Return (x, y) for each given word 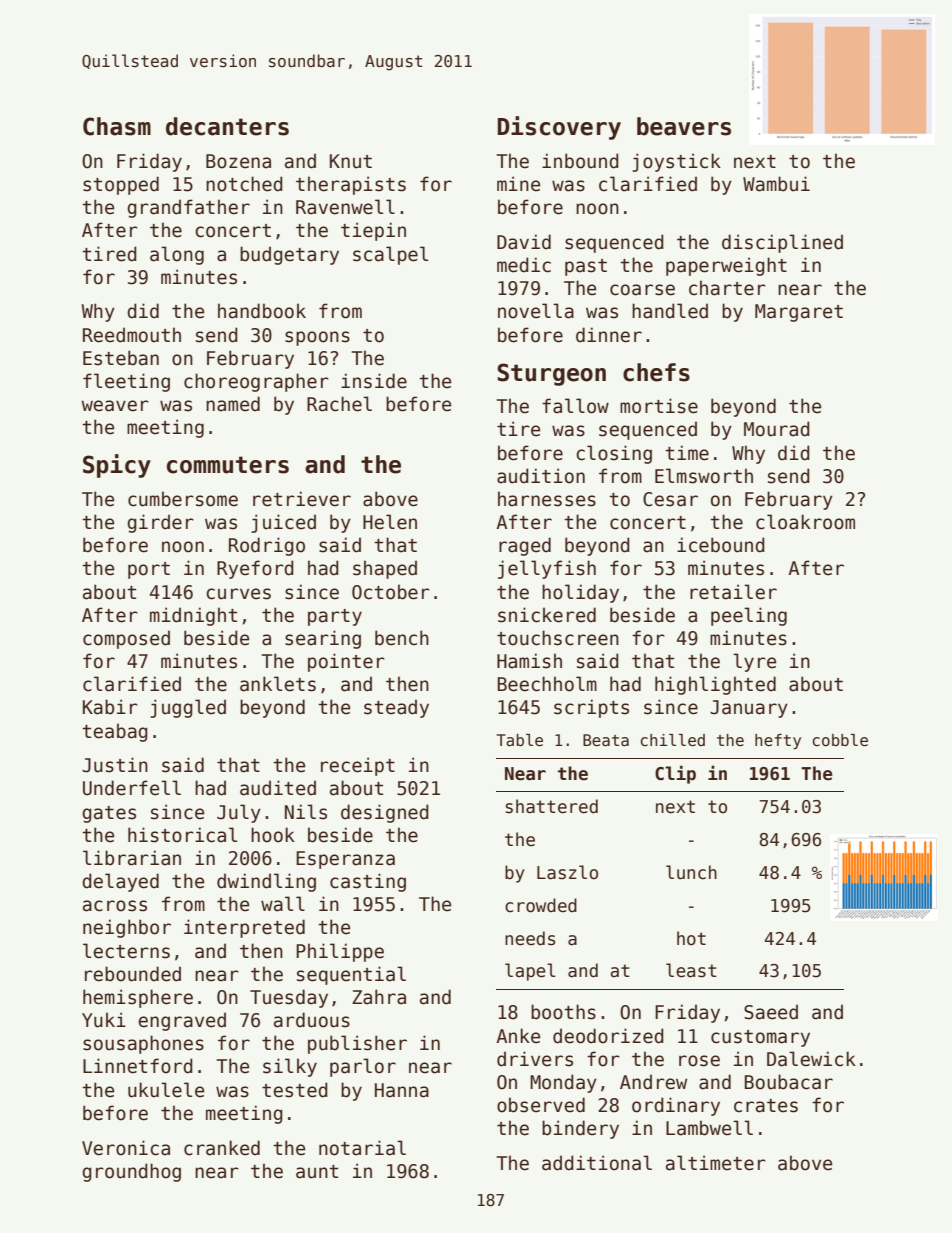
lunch (691, 872)
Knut (351, 161)
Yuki (104, 1020)
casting (368, 882)
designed (385, 813)
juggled (188, 708)
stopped (121, 185)
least (691, 970)
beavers (684, 126)
